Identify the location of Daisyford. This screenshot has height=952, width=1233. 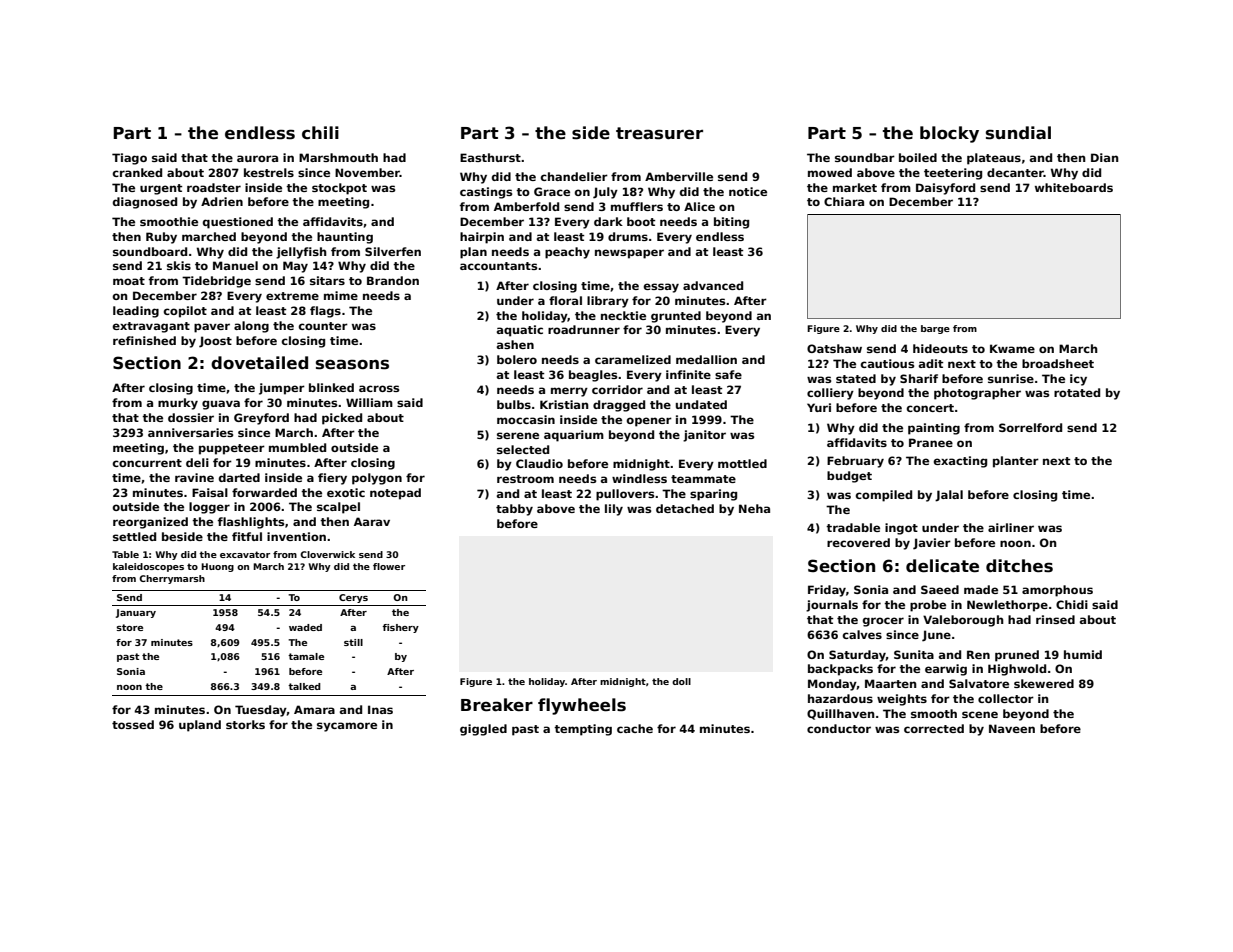
(945, 189).
